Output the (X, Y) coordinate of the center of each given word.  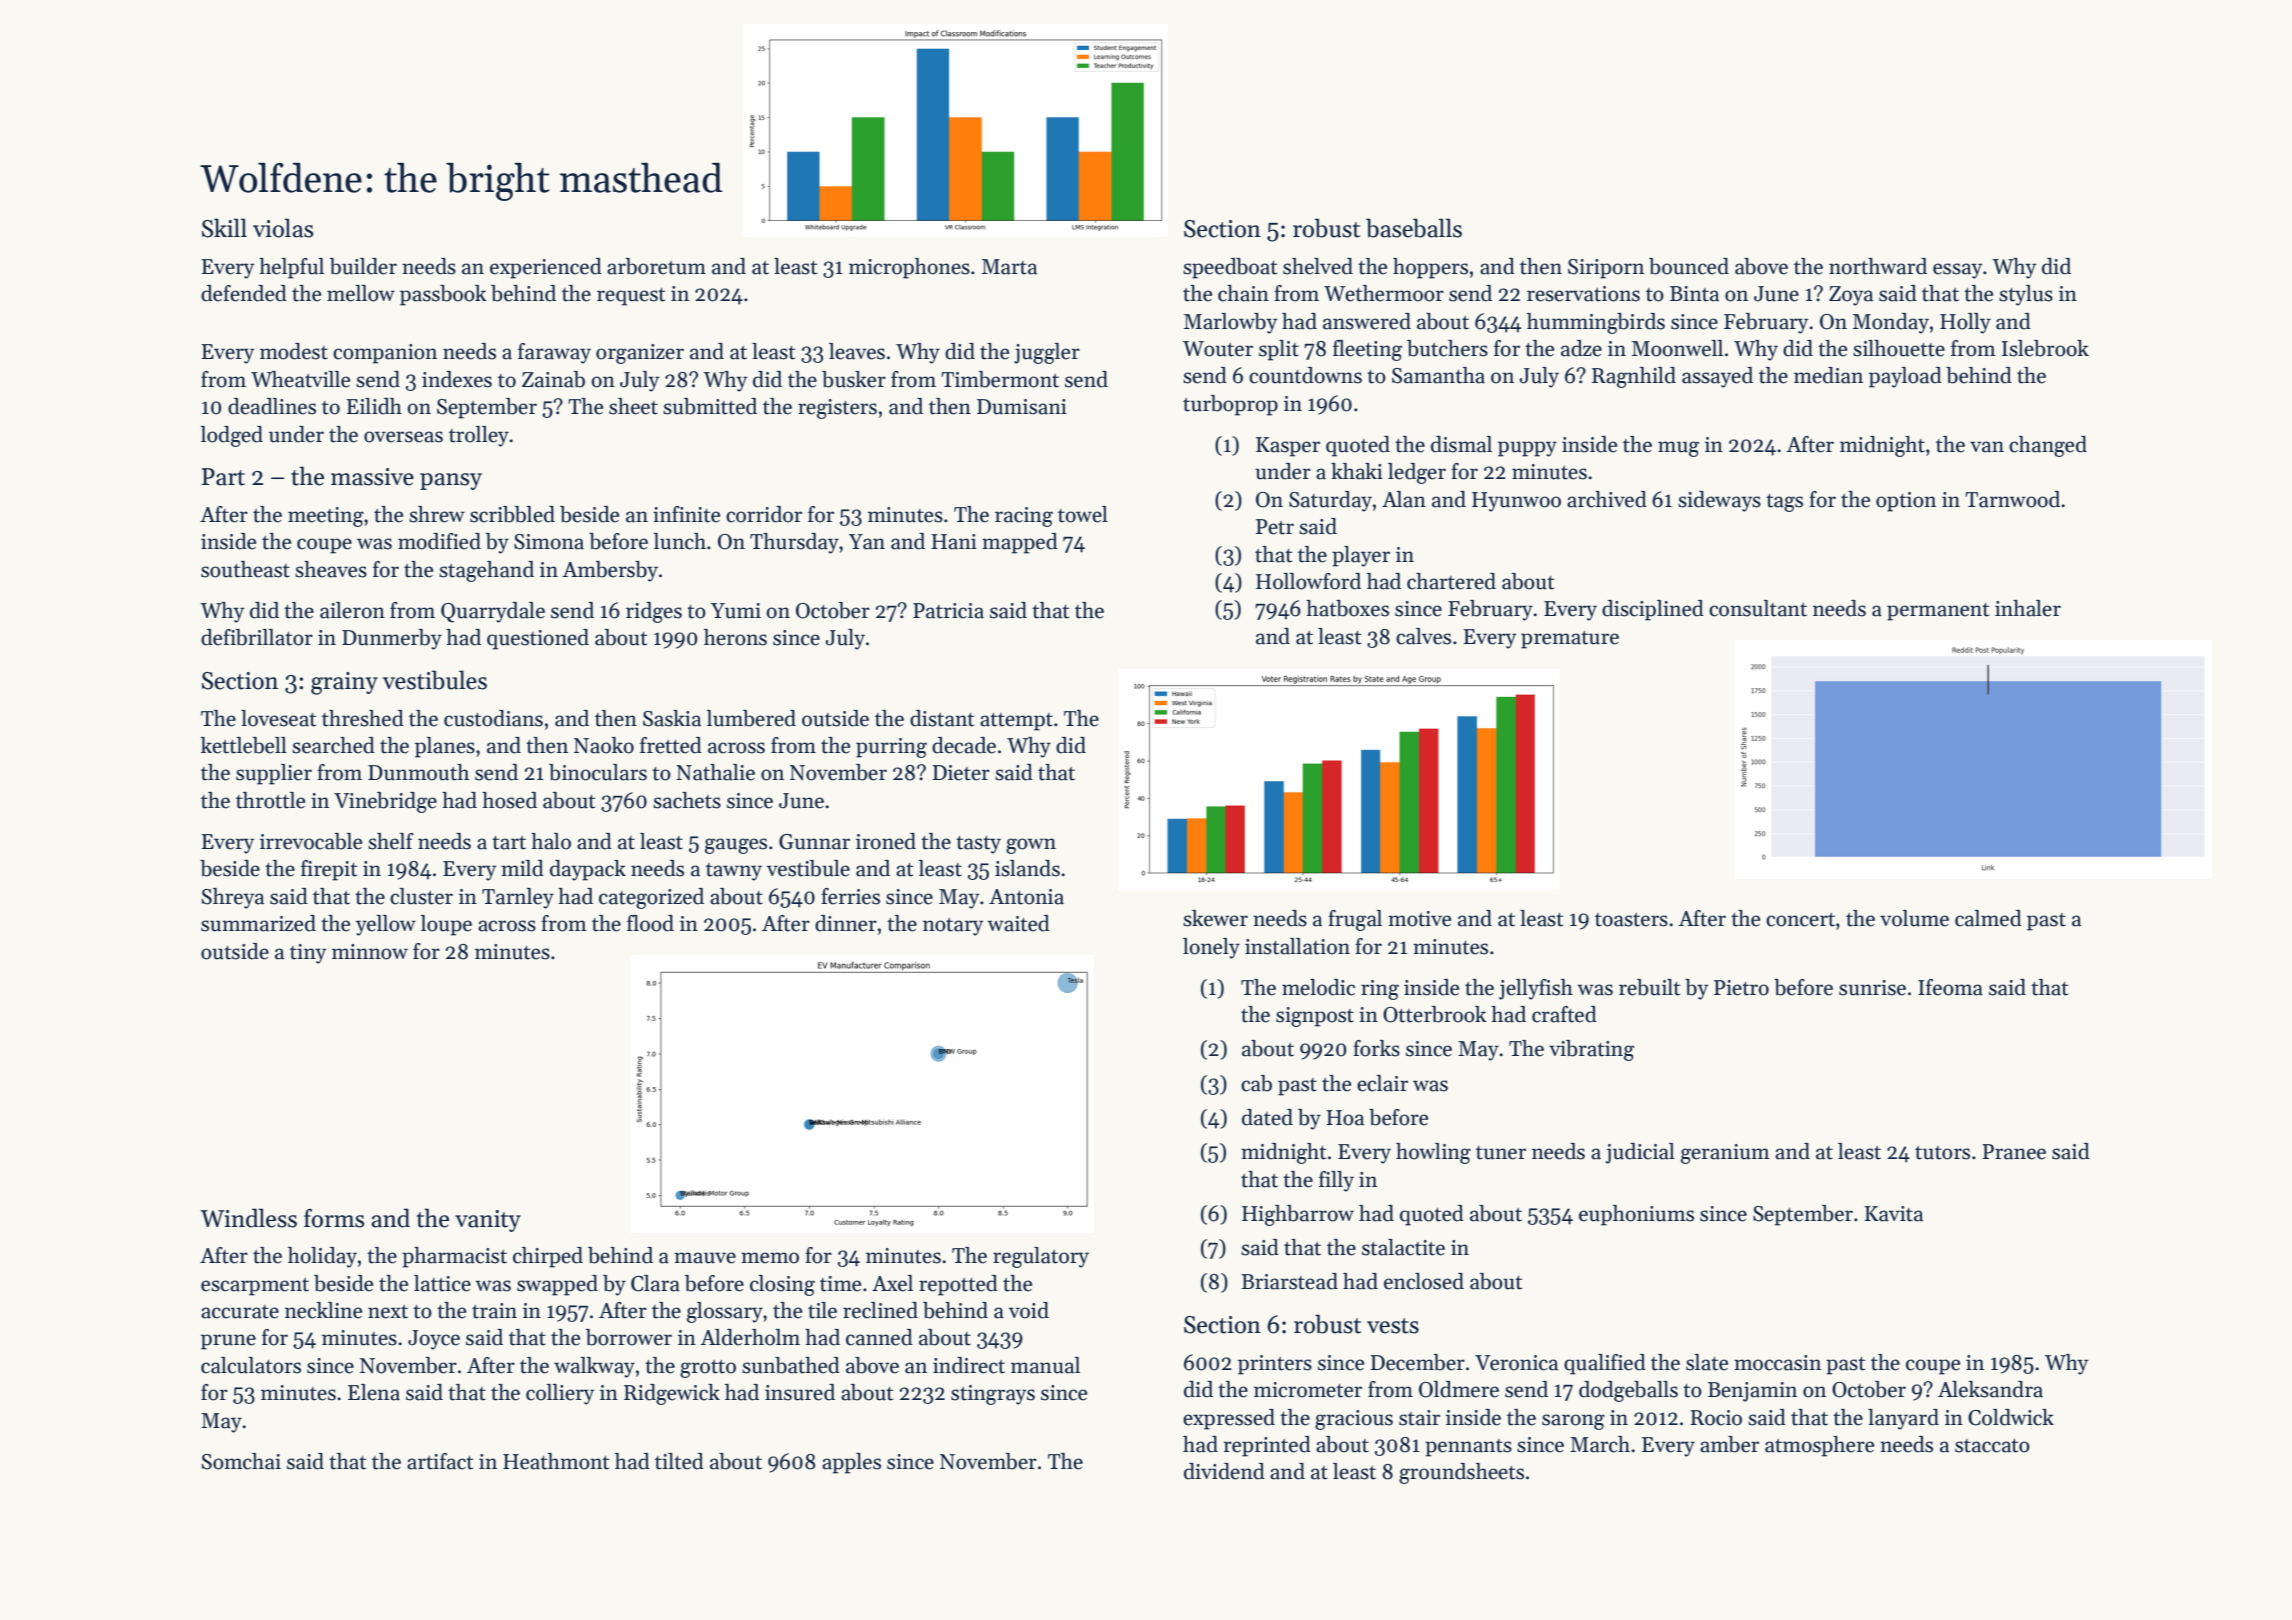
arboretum (656, 266)
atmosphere (1819, 1446)
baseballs (1414, 228)
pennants (1468, 1448)
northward (1878, 266)
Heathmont (556, 1461)
